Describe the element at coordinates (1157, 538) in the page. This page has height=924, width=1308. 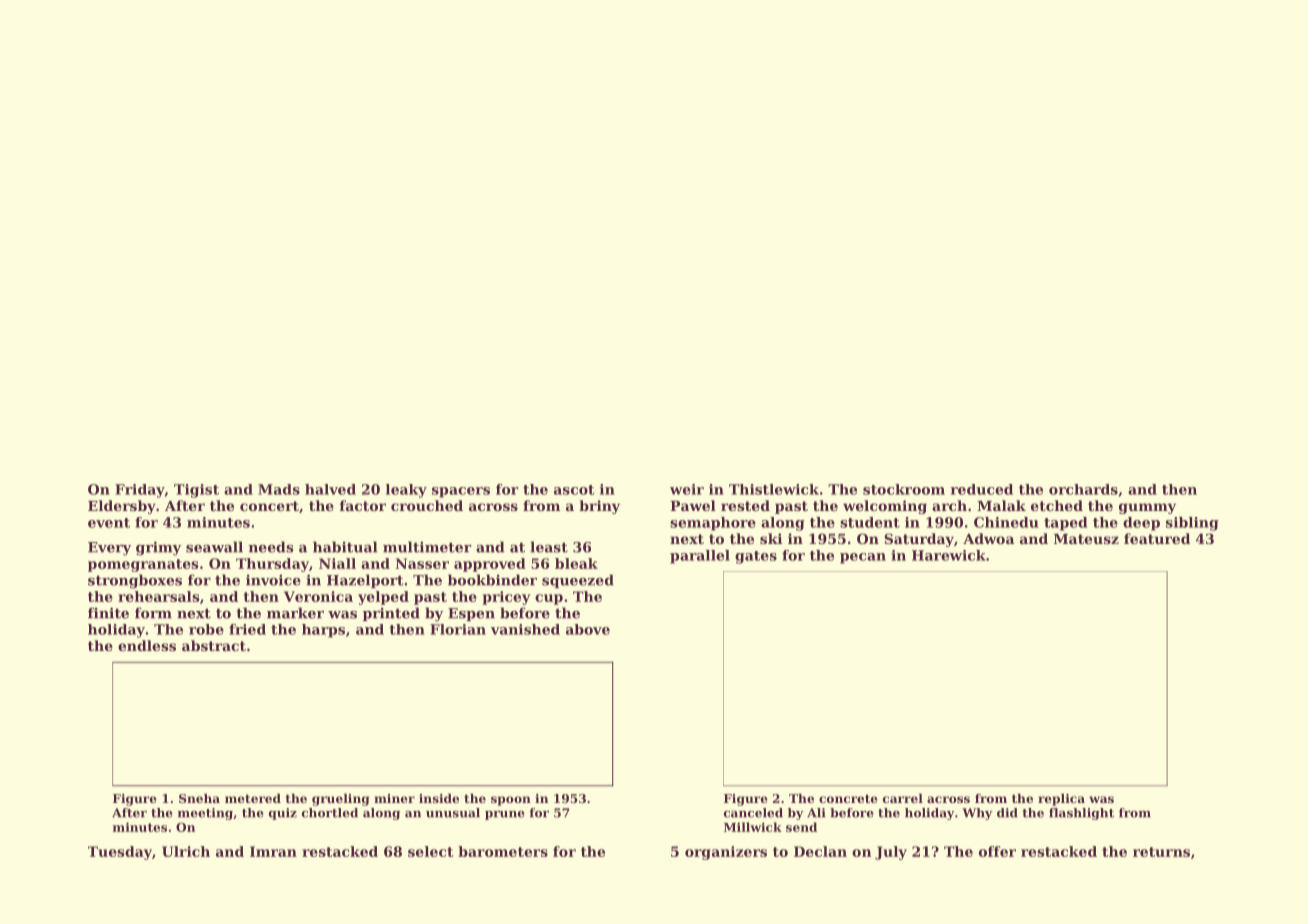
I see `featured` at that location.
